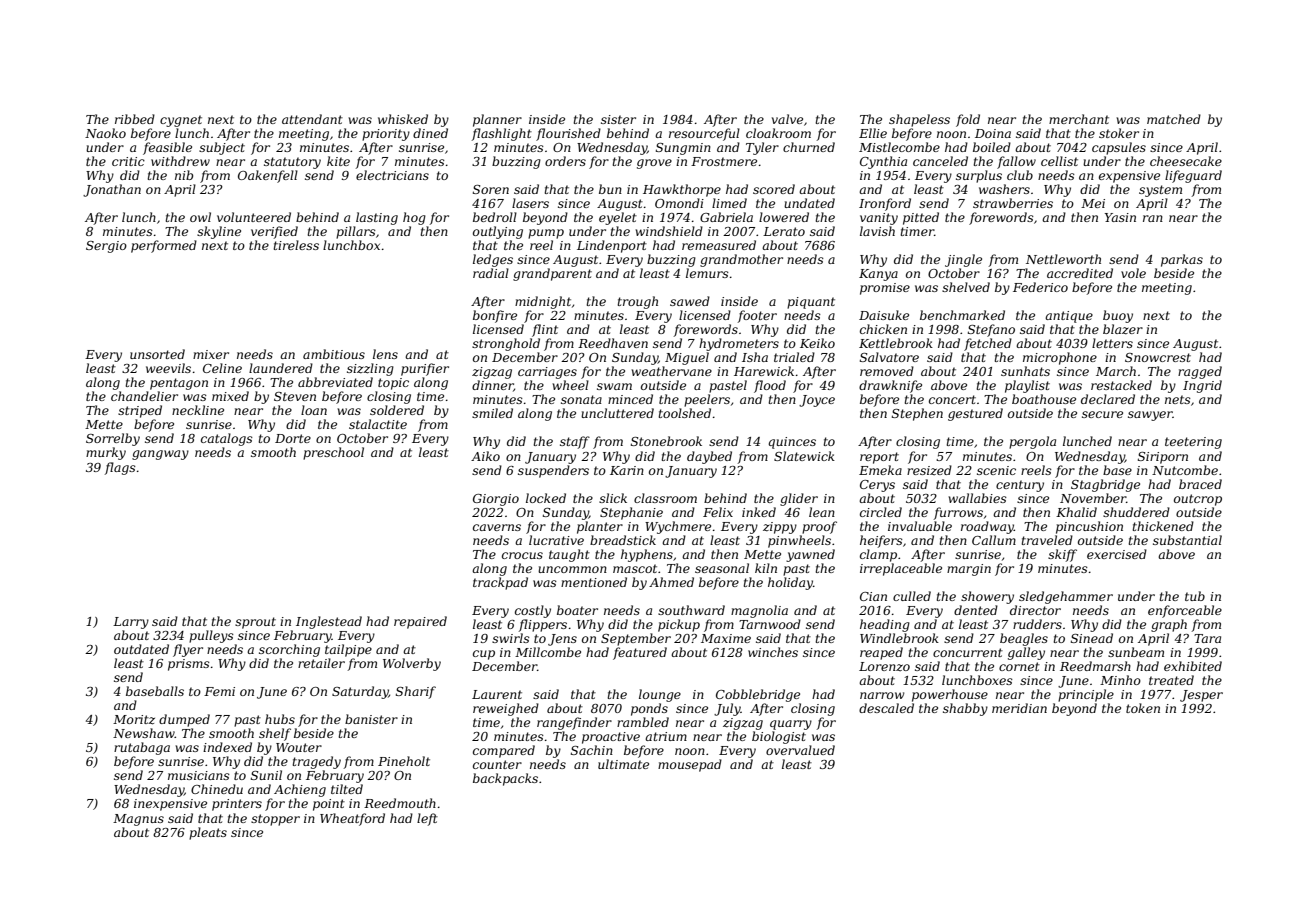 This screenshot has height=924, width=1308. I want to click on tireless, so click(296, 245).
